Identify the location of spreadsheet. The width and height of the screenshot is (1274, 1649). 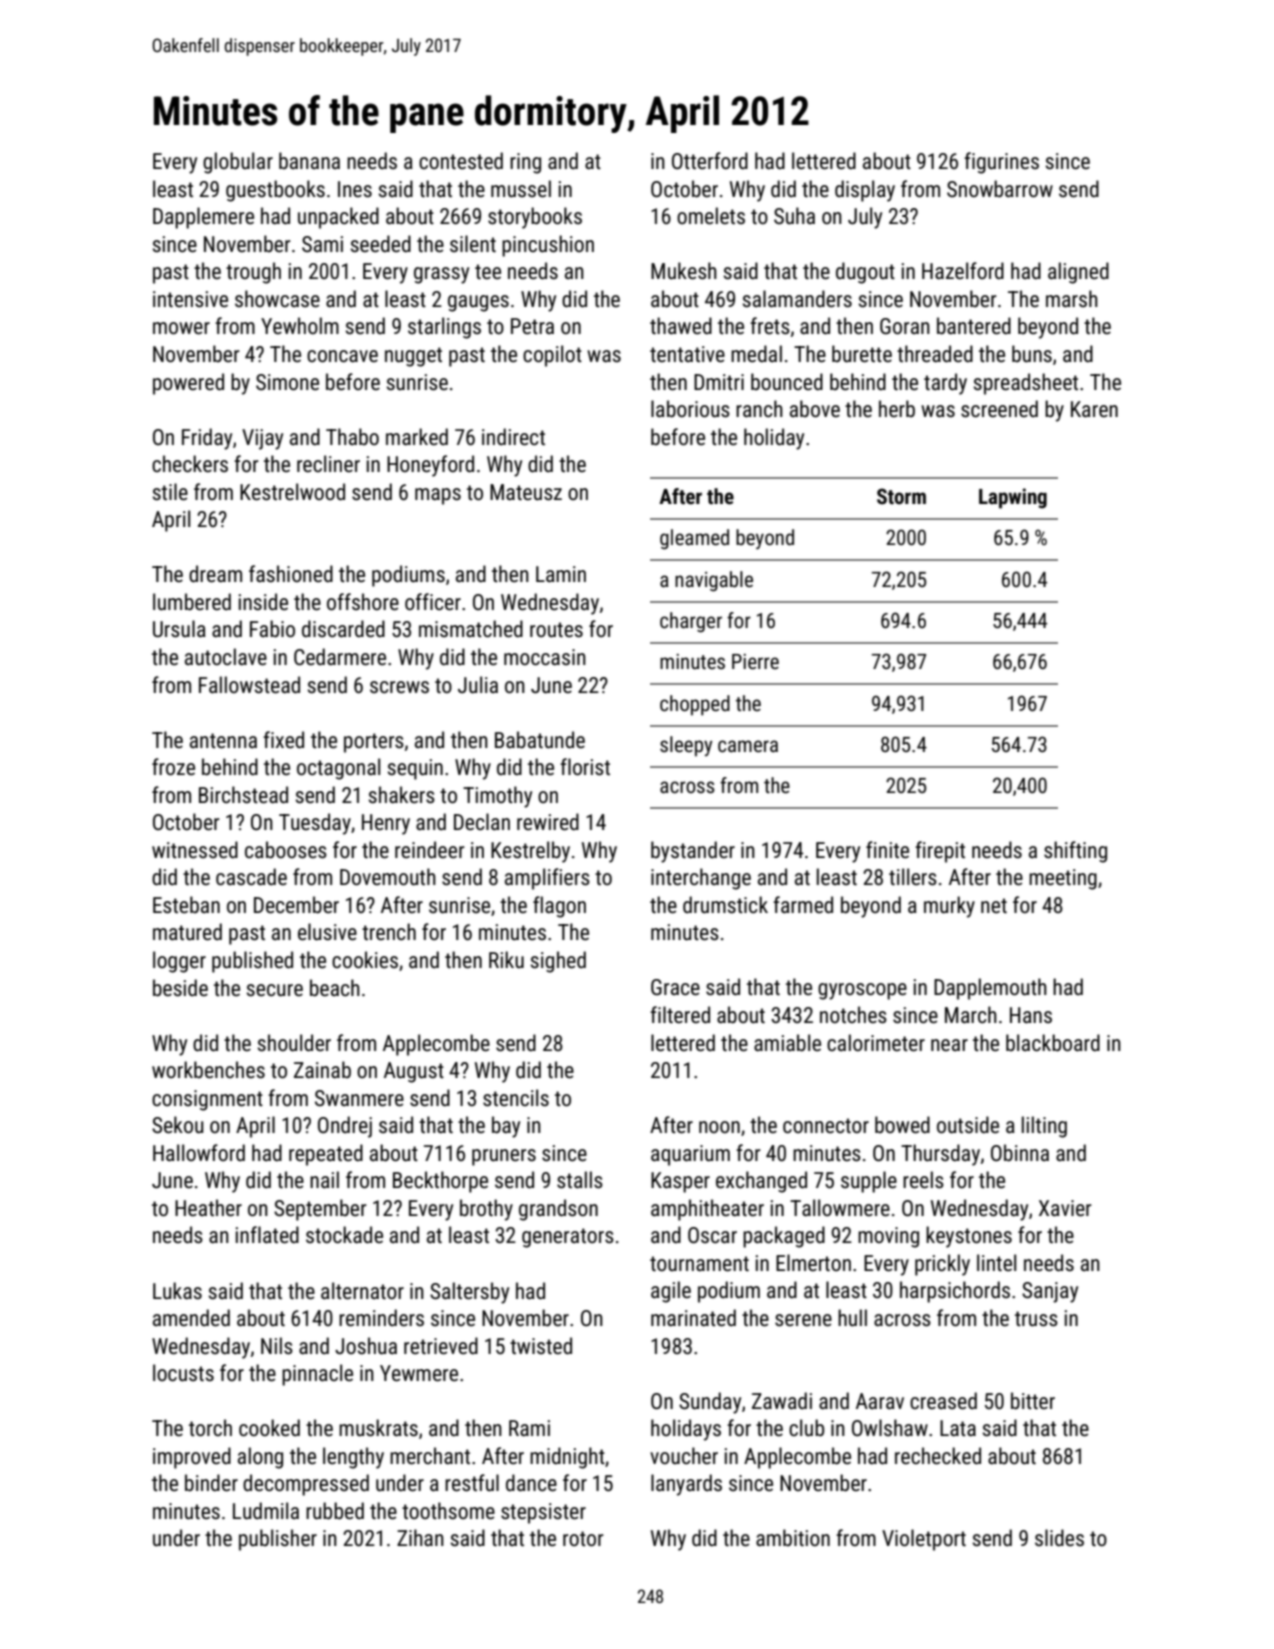
(1026, 384).
